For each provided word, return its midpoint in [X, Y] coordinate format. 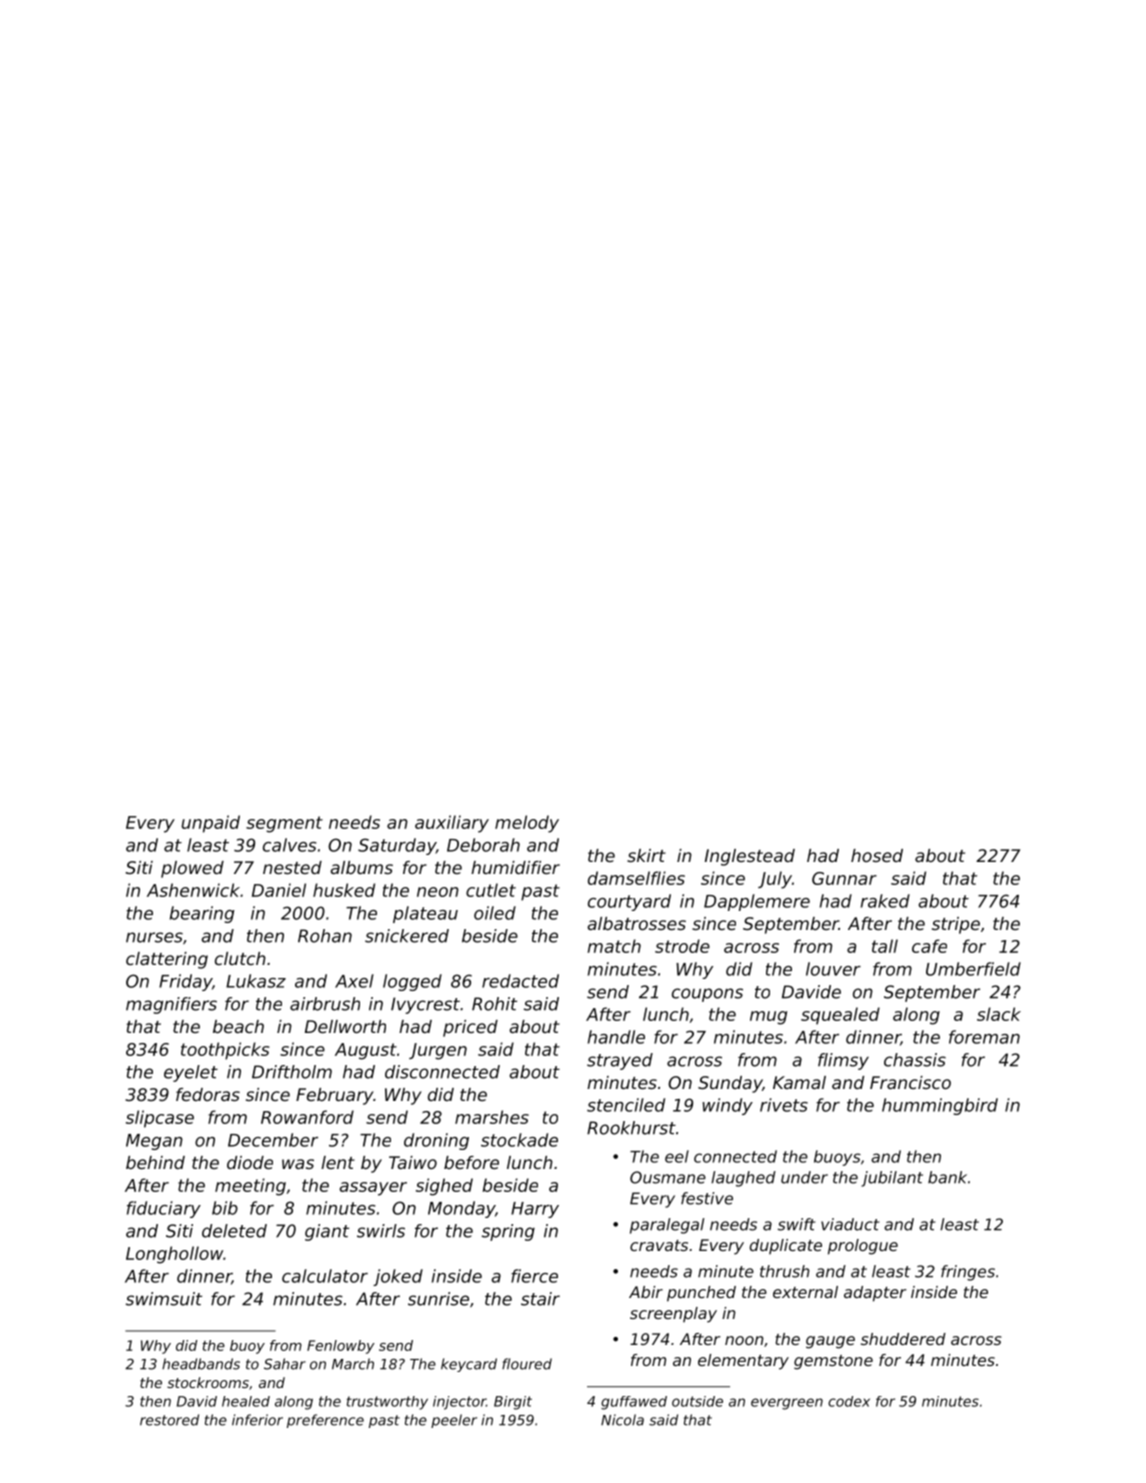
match [614, 946]
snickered [407, 936]
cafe [929, 946]
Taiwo [413, 1162]
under [804, 1177]
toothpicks [225, 1051]
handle [616, 1037]
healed [246, 1401]
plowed [192, 869]
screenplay [673, 1315]
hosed [877, 855]
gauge [830, 1342]
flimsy [843, 1061]
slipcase [160, 1119]
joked [398, 1277]
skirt [646, 855]
